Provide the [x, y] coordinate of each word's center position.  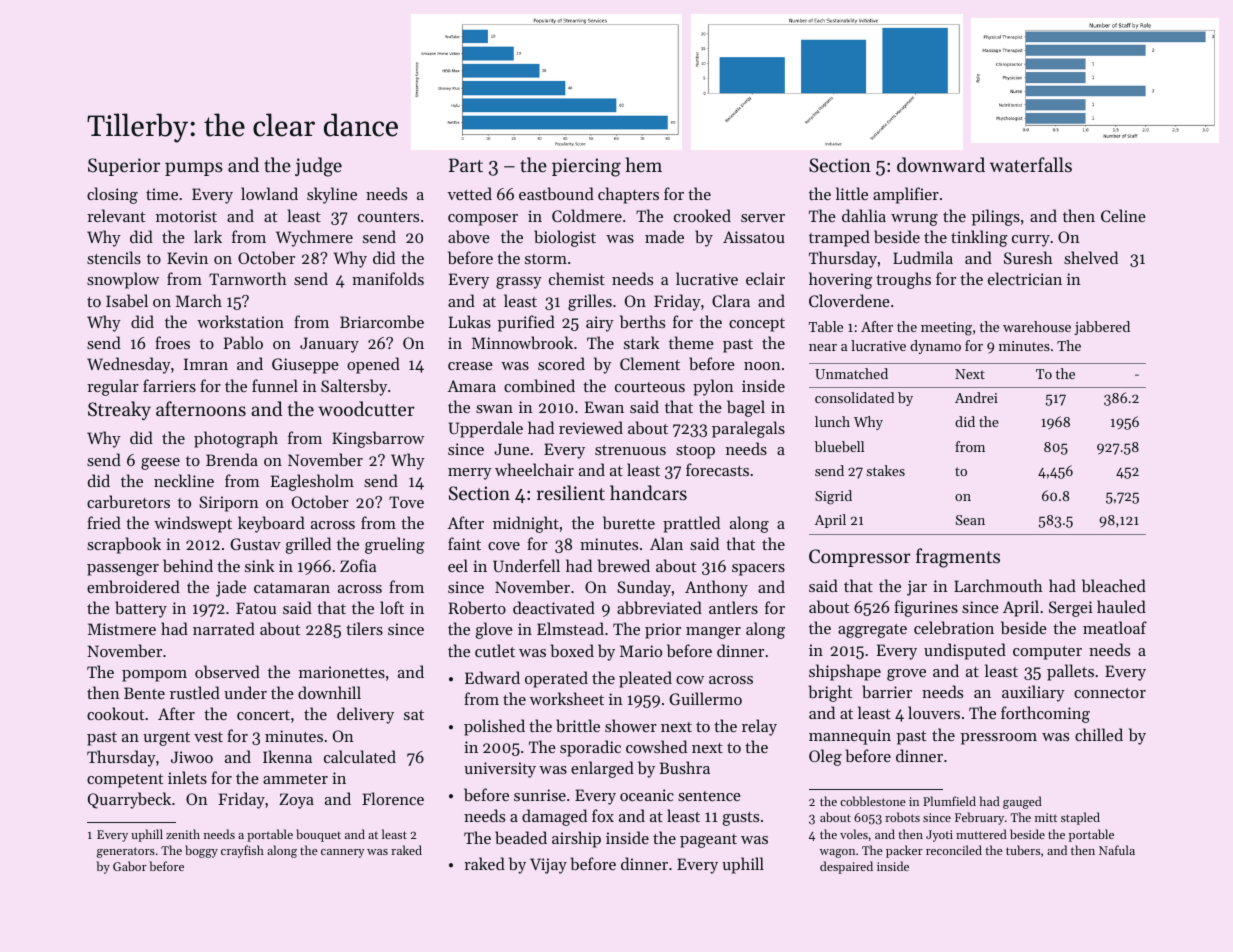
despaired [846, 867]
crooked [702, 215]
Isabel [127, 300]
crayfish [242, 851]
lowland [269, 193]
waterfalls [1031, 164]
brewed [624, 565]
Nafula [1117, 850]
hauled [1121, 606]
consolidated [854, 397]
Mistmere [122, 629]
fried [104, 522]
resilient [571, 492]
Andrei [976, 397]
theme [691, 342]
